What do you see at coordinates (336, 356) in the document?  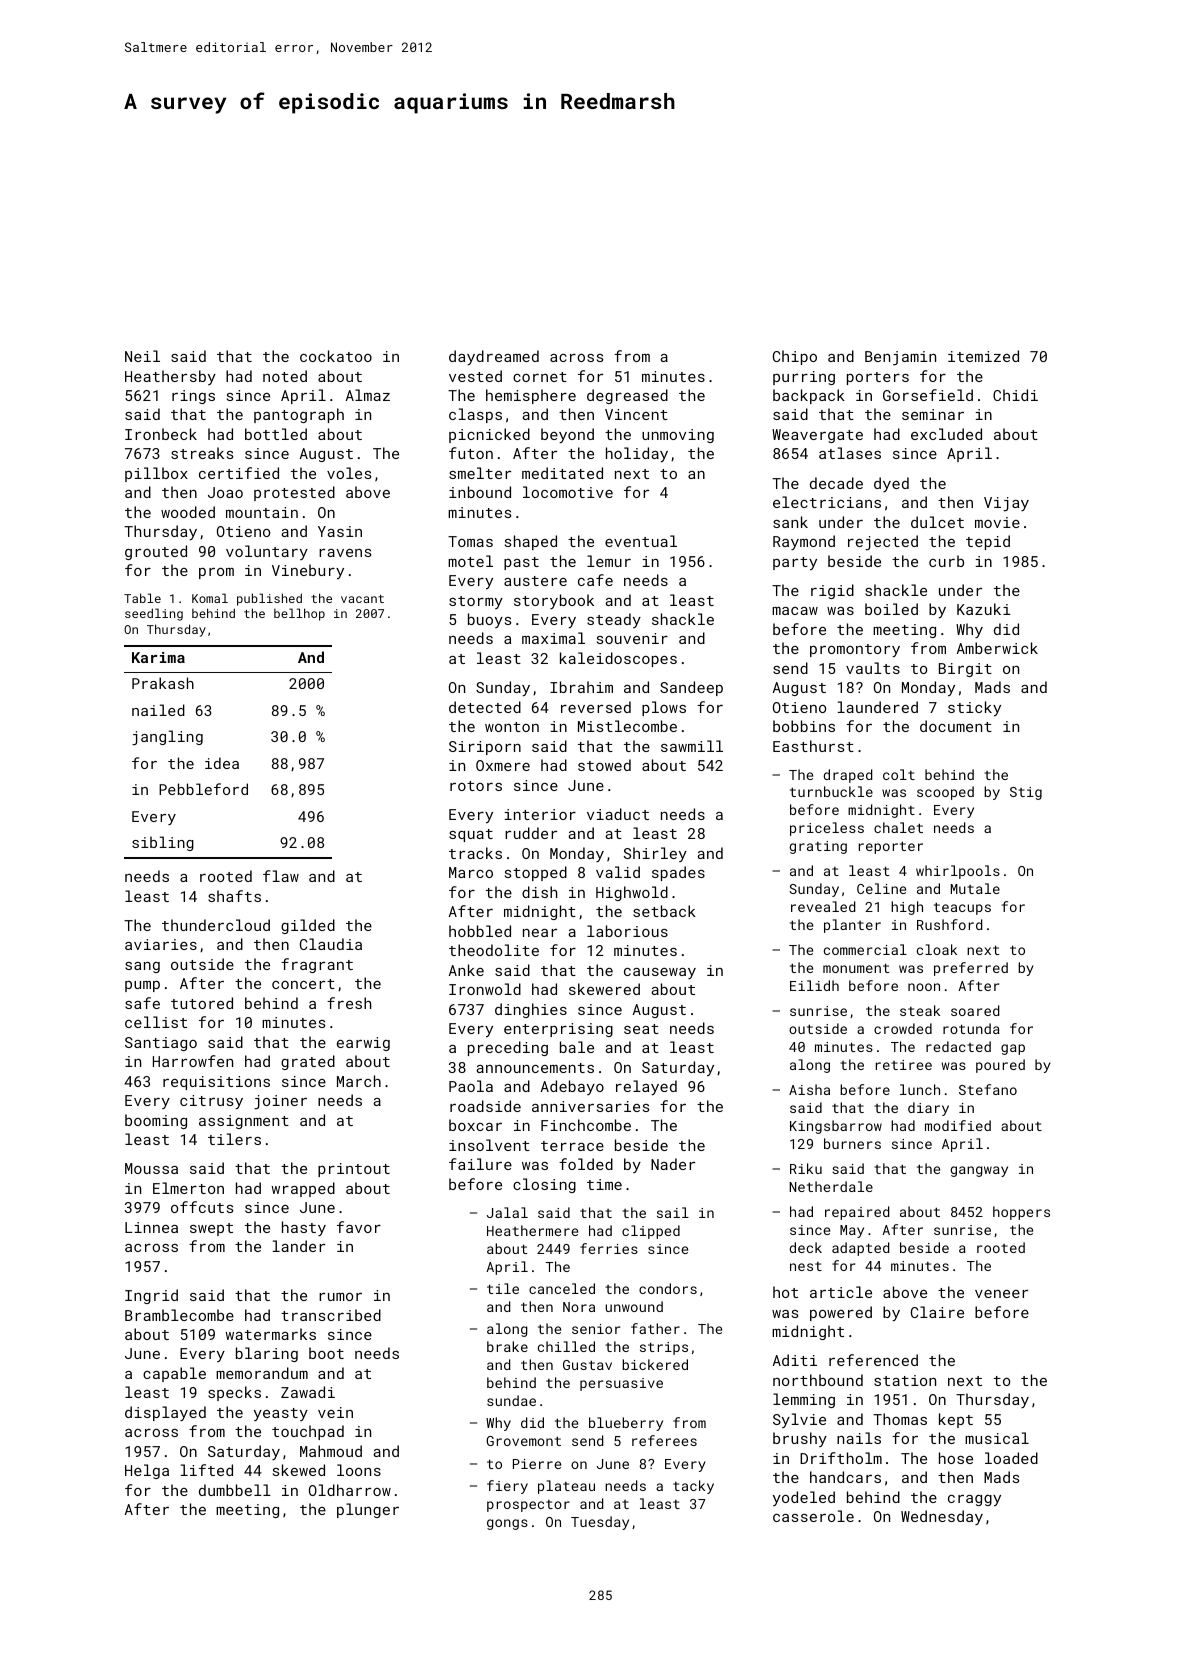 I see `cockatoo` at bounding box center [336, 356].
